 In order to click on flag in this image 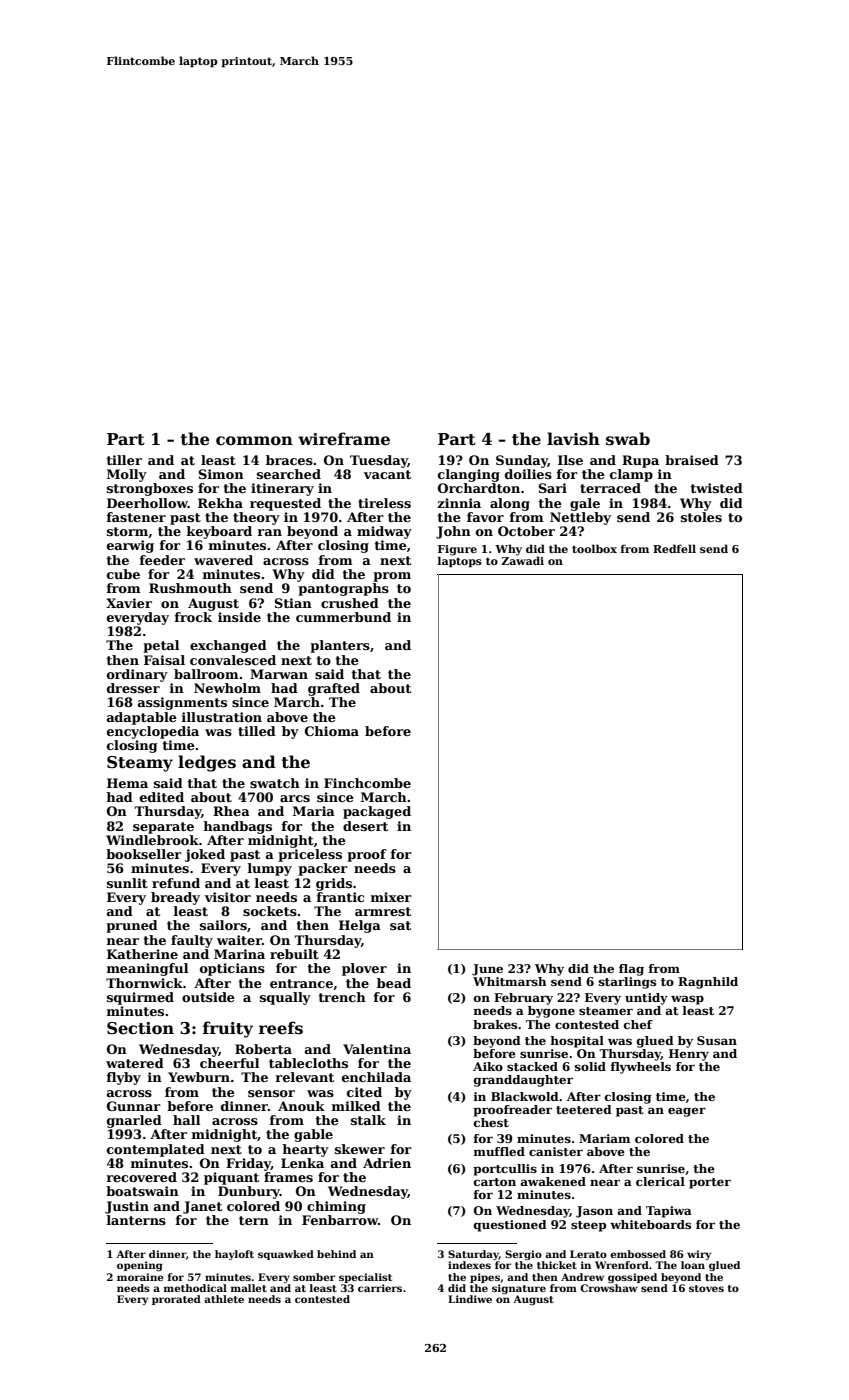, I will do `click(631, 970)`.
